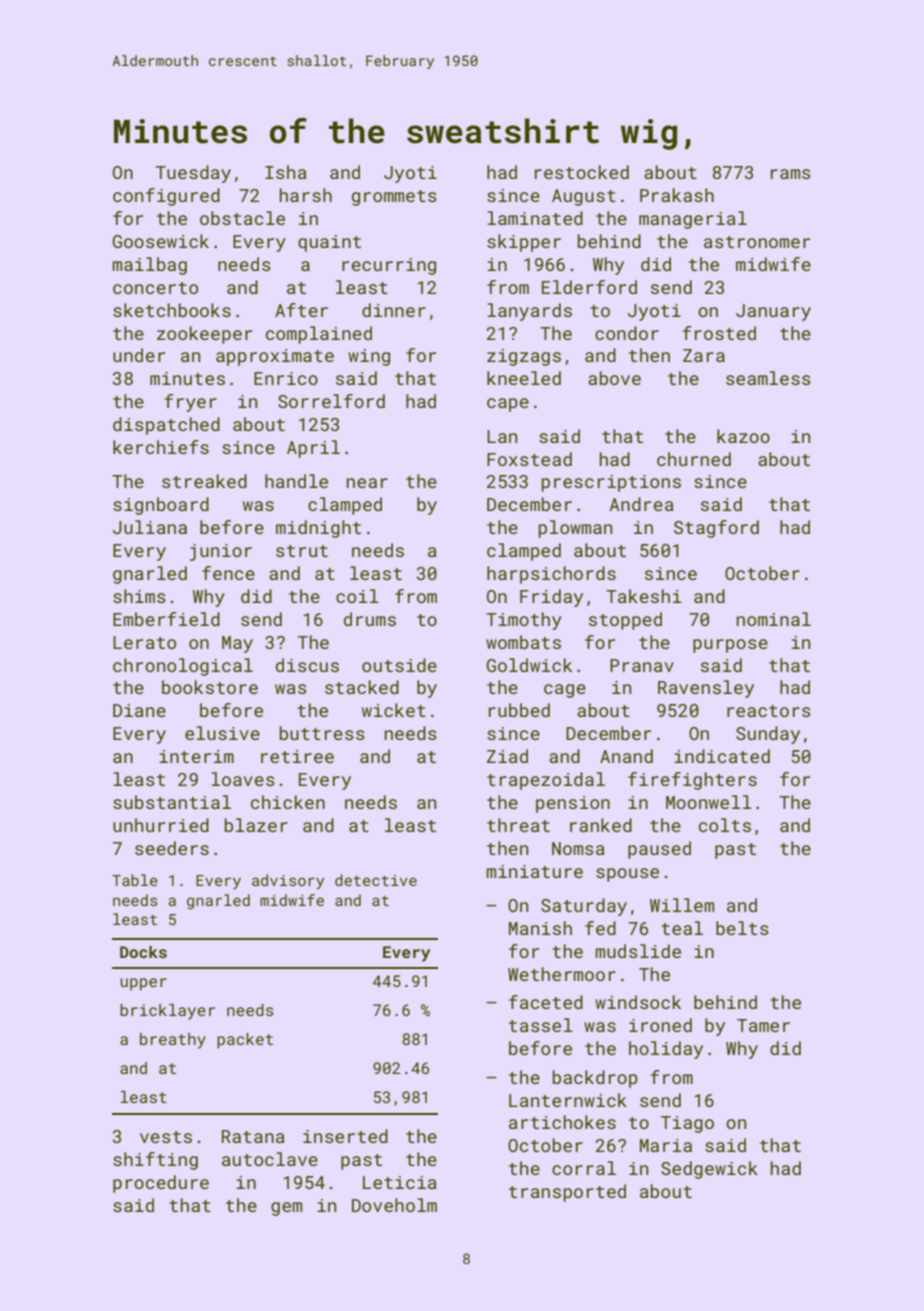 Image resolution: width=924 pixels, height=1311 pixels. What do you see at coordinates (394, 198) in the document?
I see `grommets` at bounding box center [394, 198].
